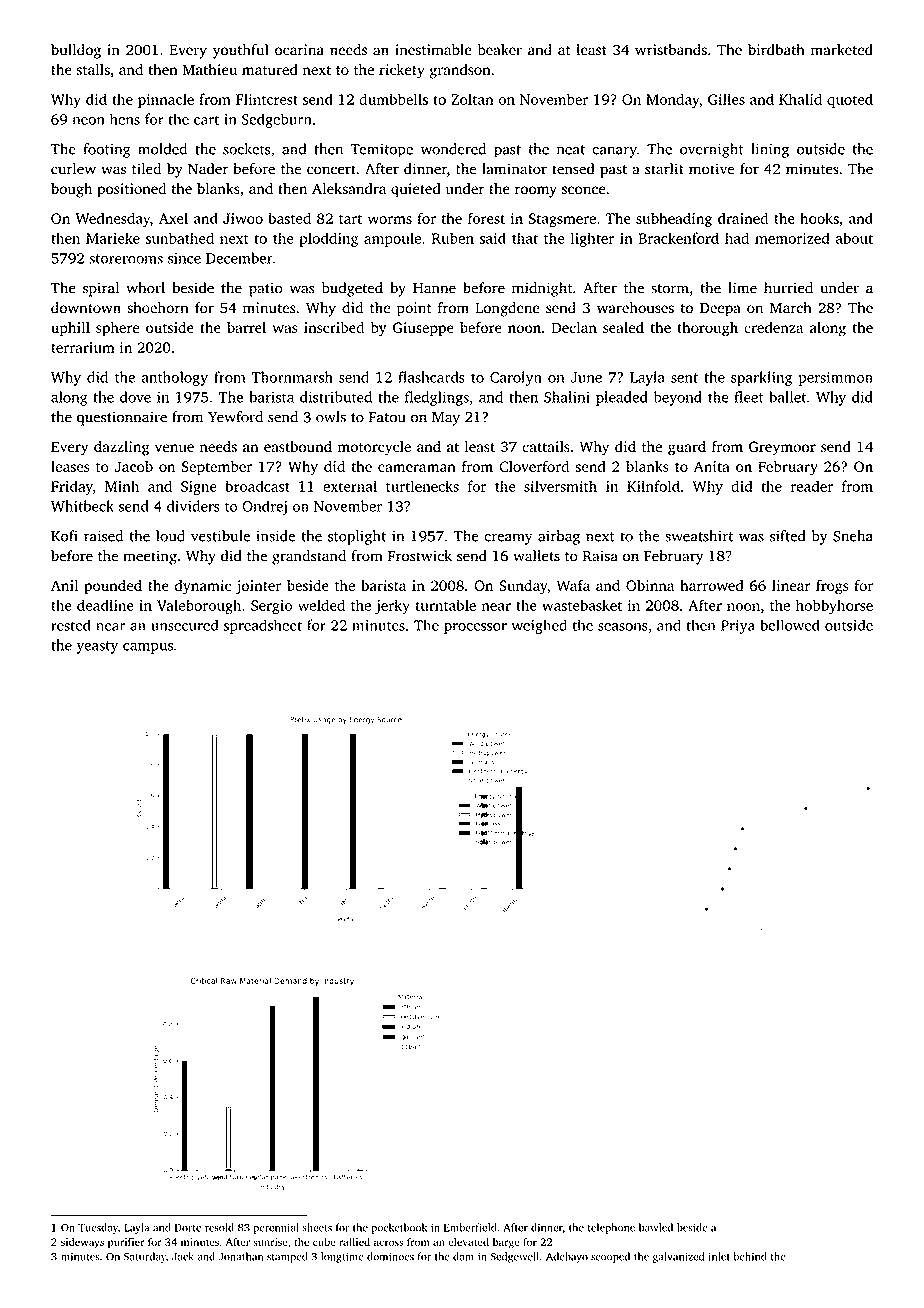 This document has height=1308, width=924. What do you see at coordinates (148, 648) in the document?
I see `campus` at bounding box center [148, 648].
